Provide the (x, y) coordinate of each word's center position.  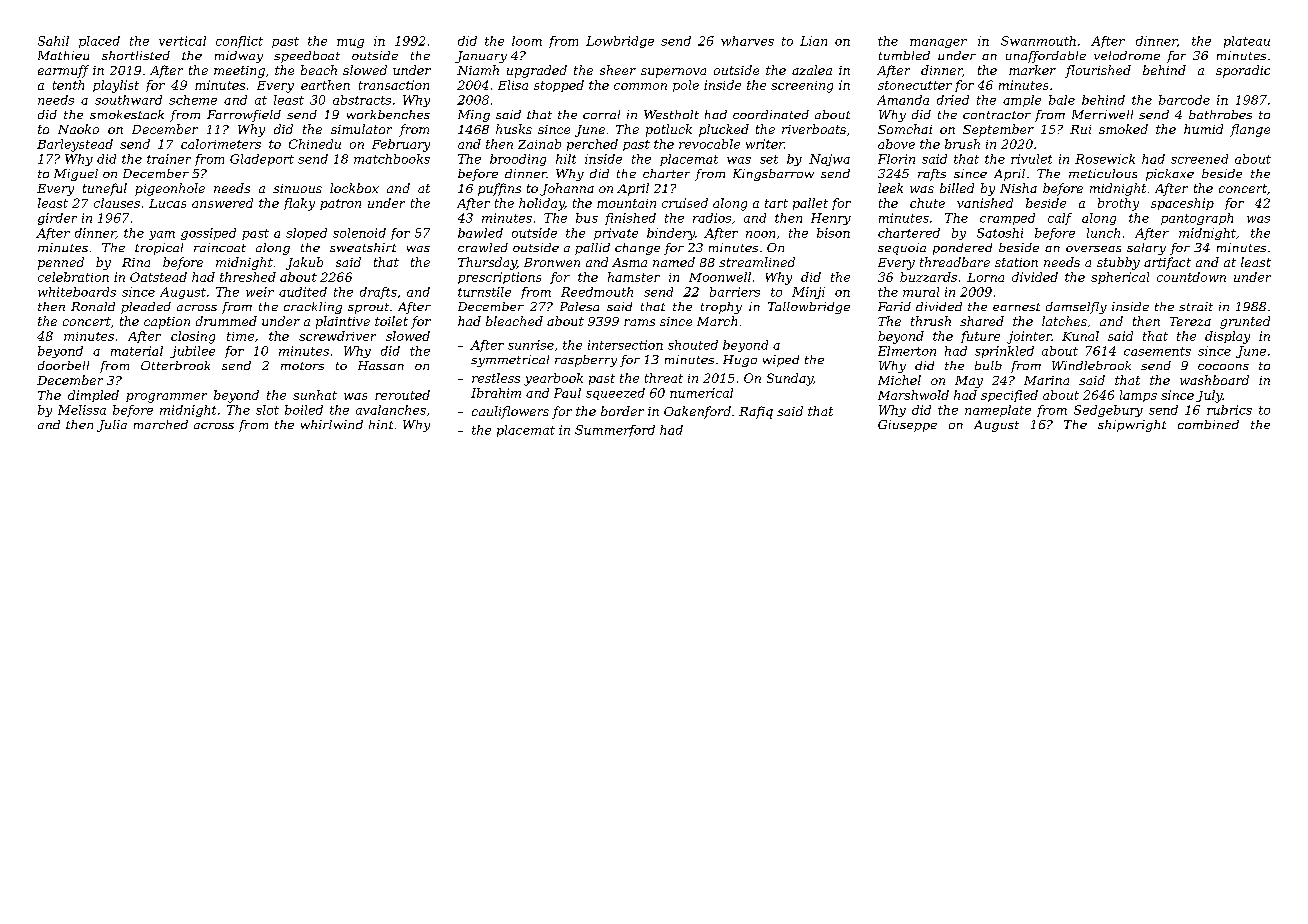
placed (99, 42)
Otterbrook (175, 365)
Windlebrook (1091, 365)
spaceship (1182, 204)
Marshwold (913, 395)
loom (527, 41)
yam (162, 235)
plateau (1247, 42)
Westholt (671, 114)
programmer (166, 398)
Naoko (78, 129)
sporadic (1243, 71)
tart (776, 203)
